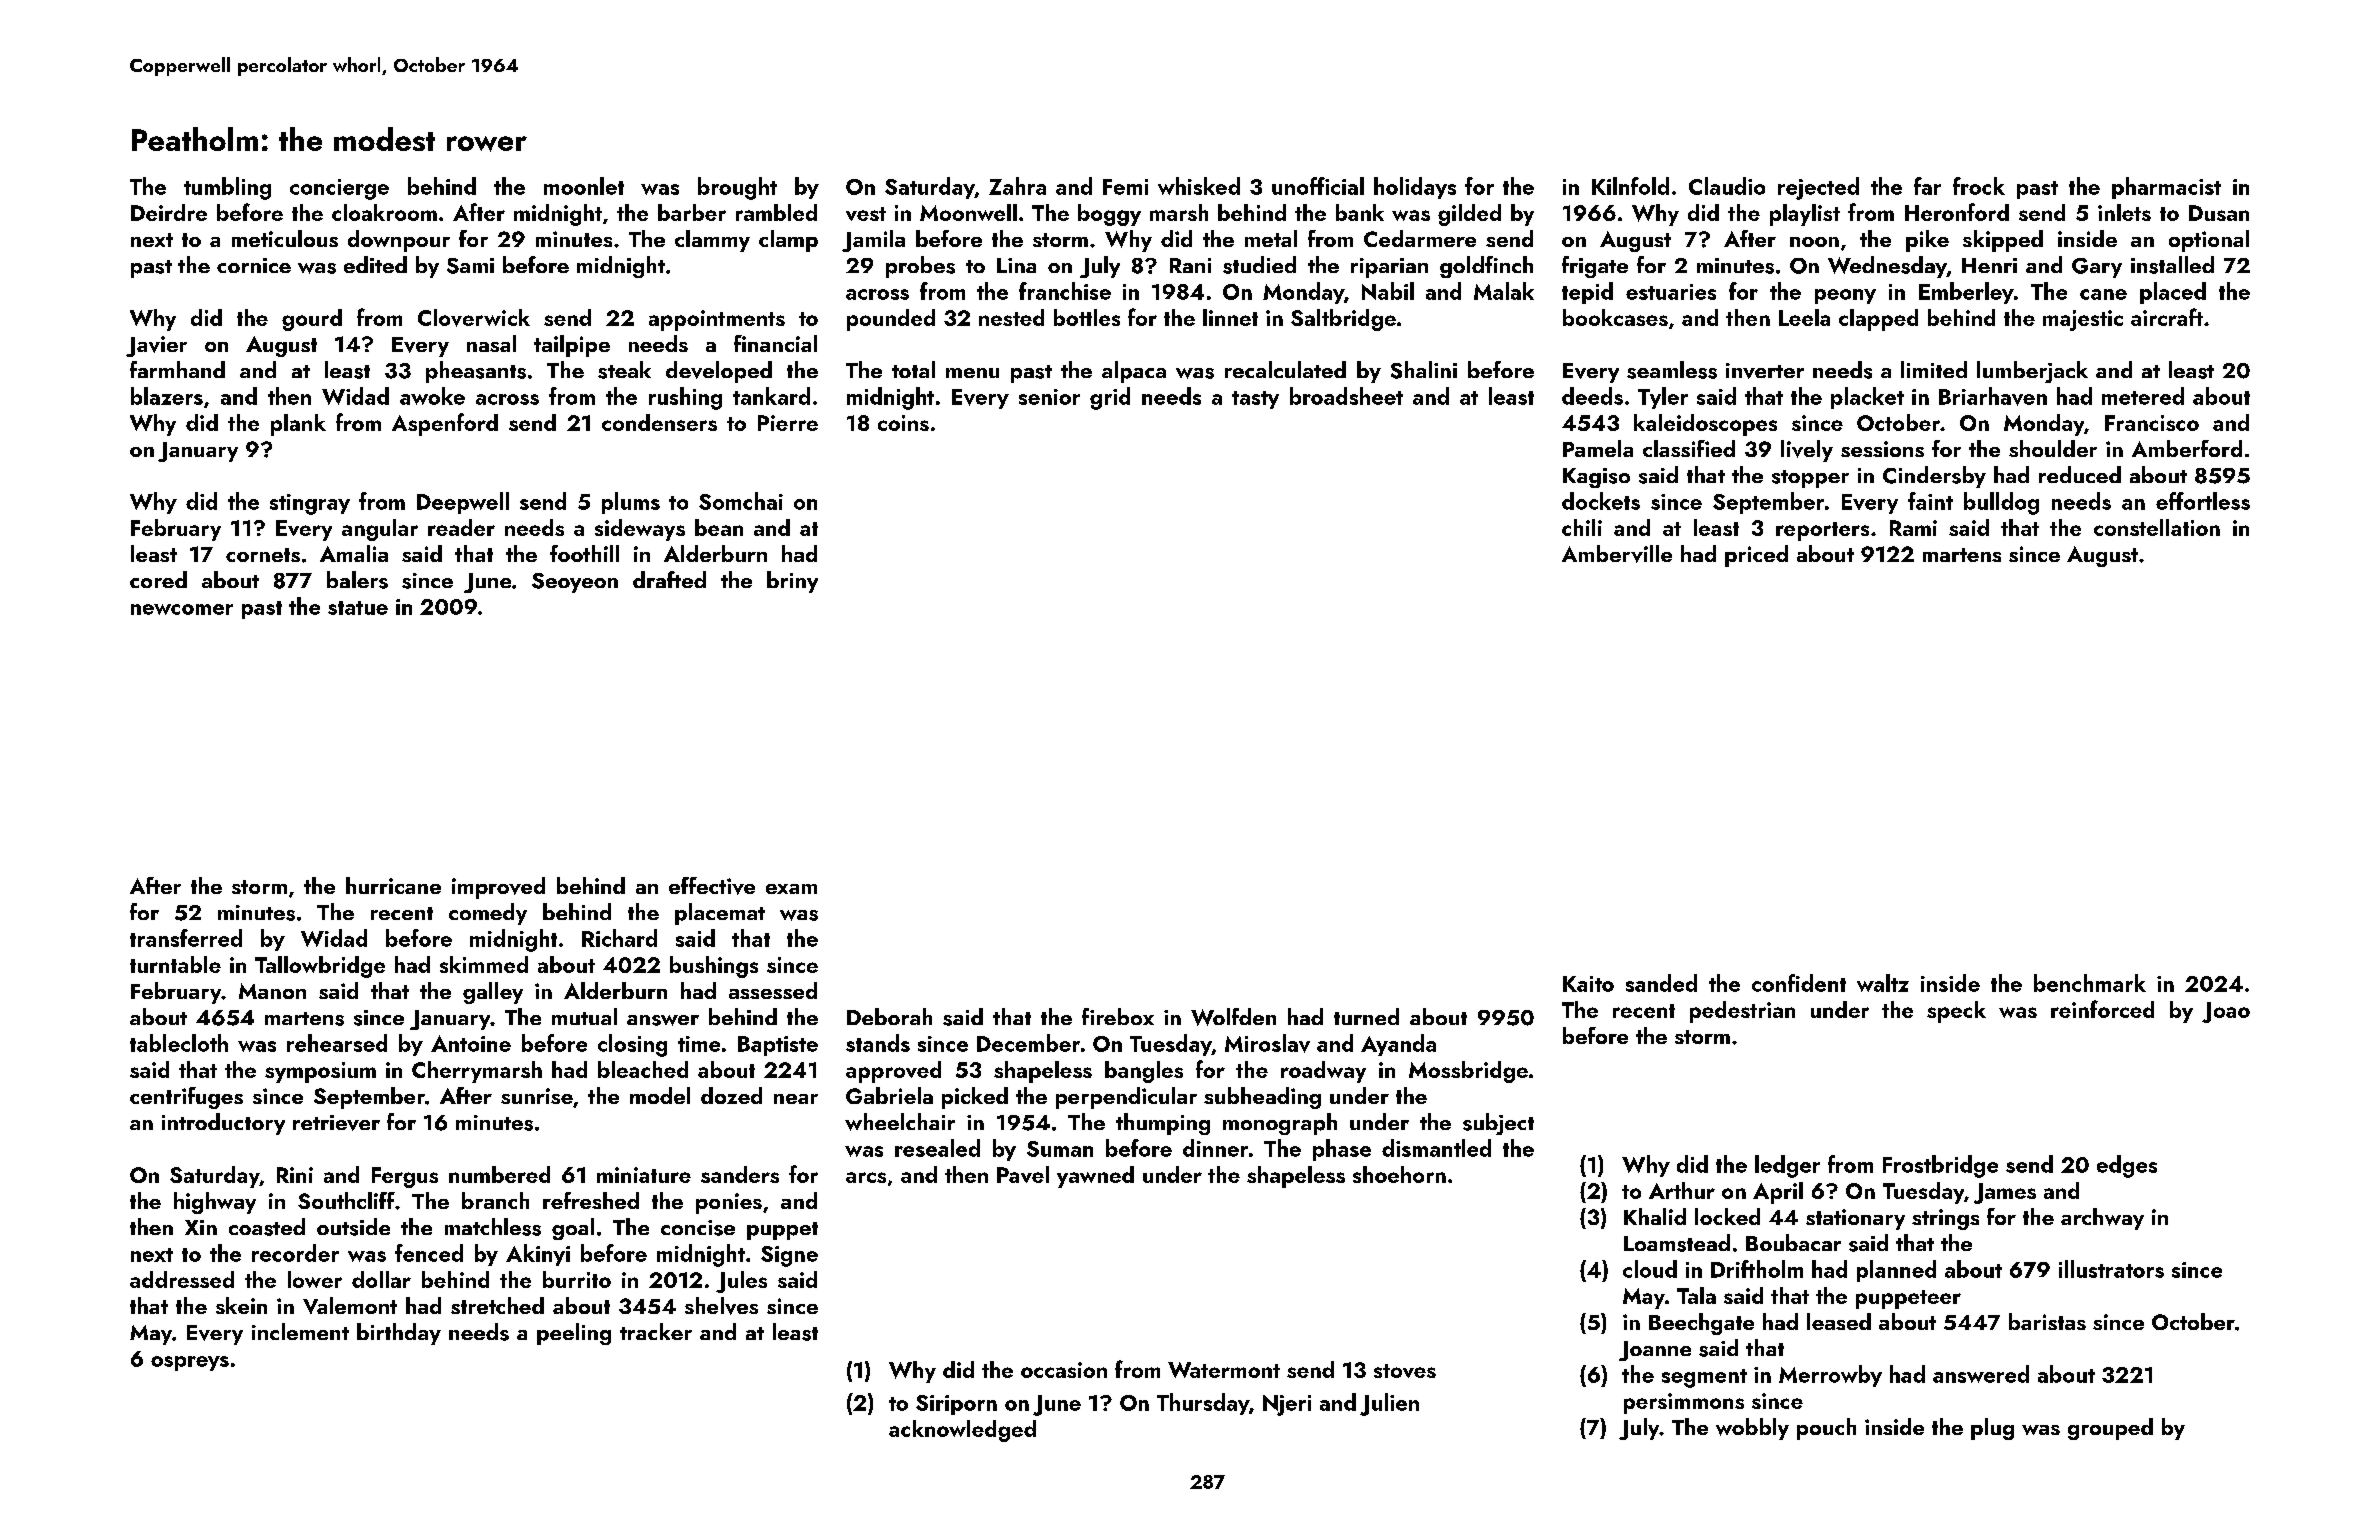 This document has height=1540, width=2380. Describe the element at coordinates (2090, 983) in the document. I see `benchmark` at that location.
